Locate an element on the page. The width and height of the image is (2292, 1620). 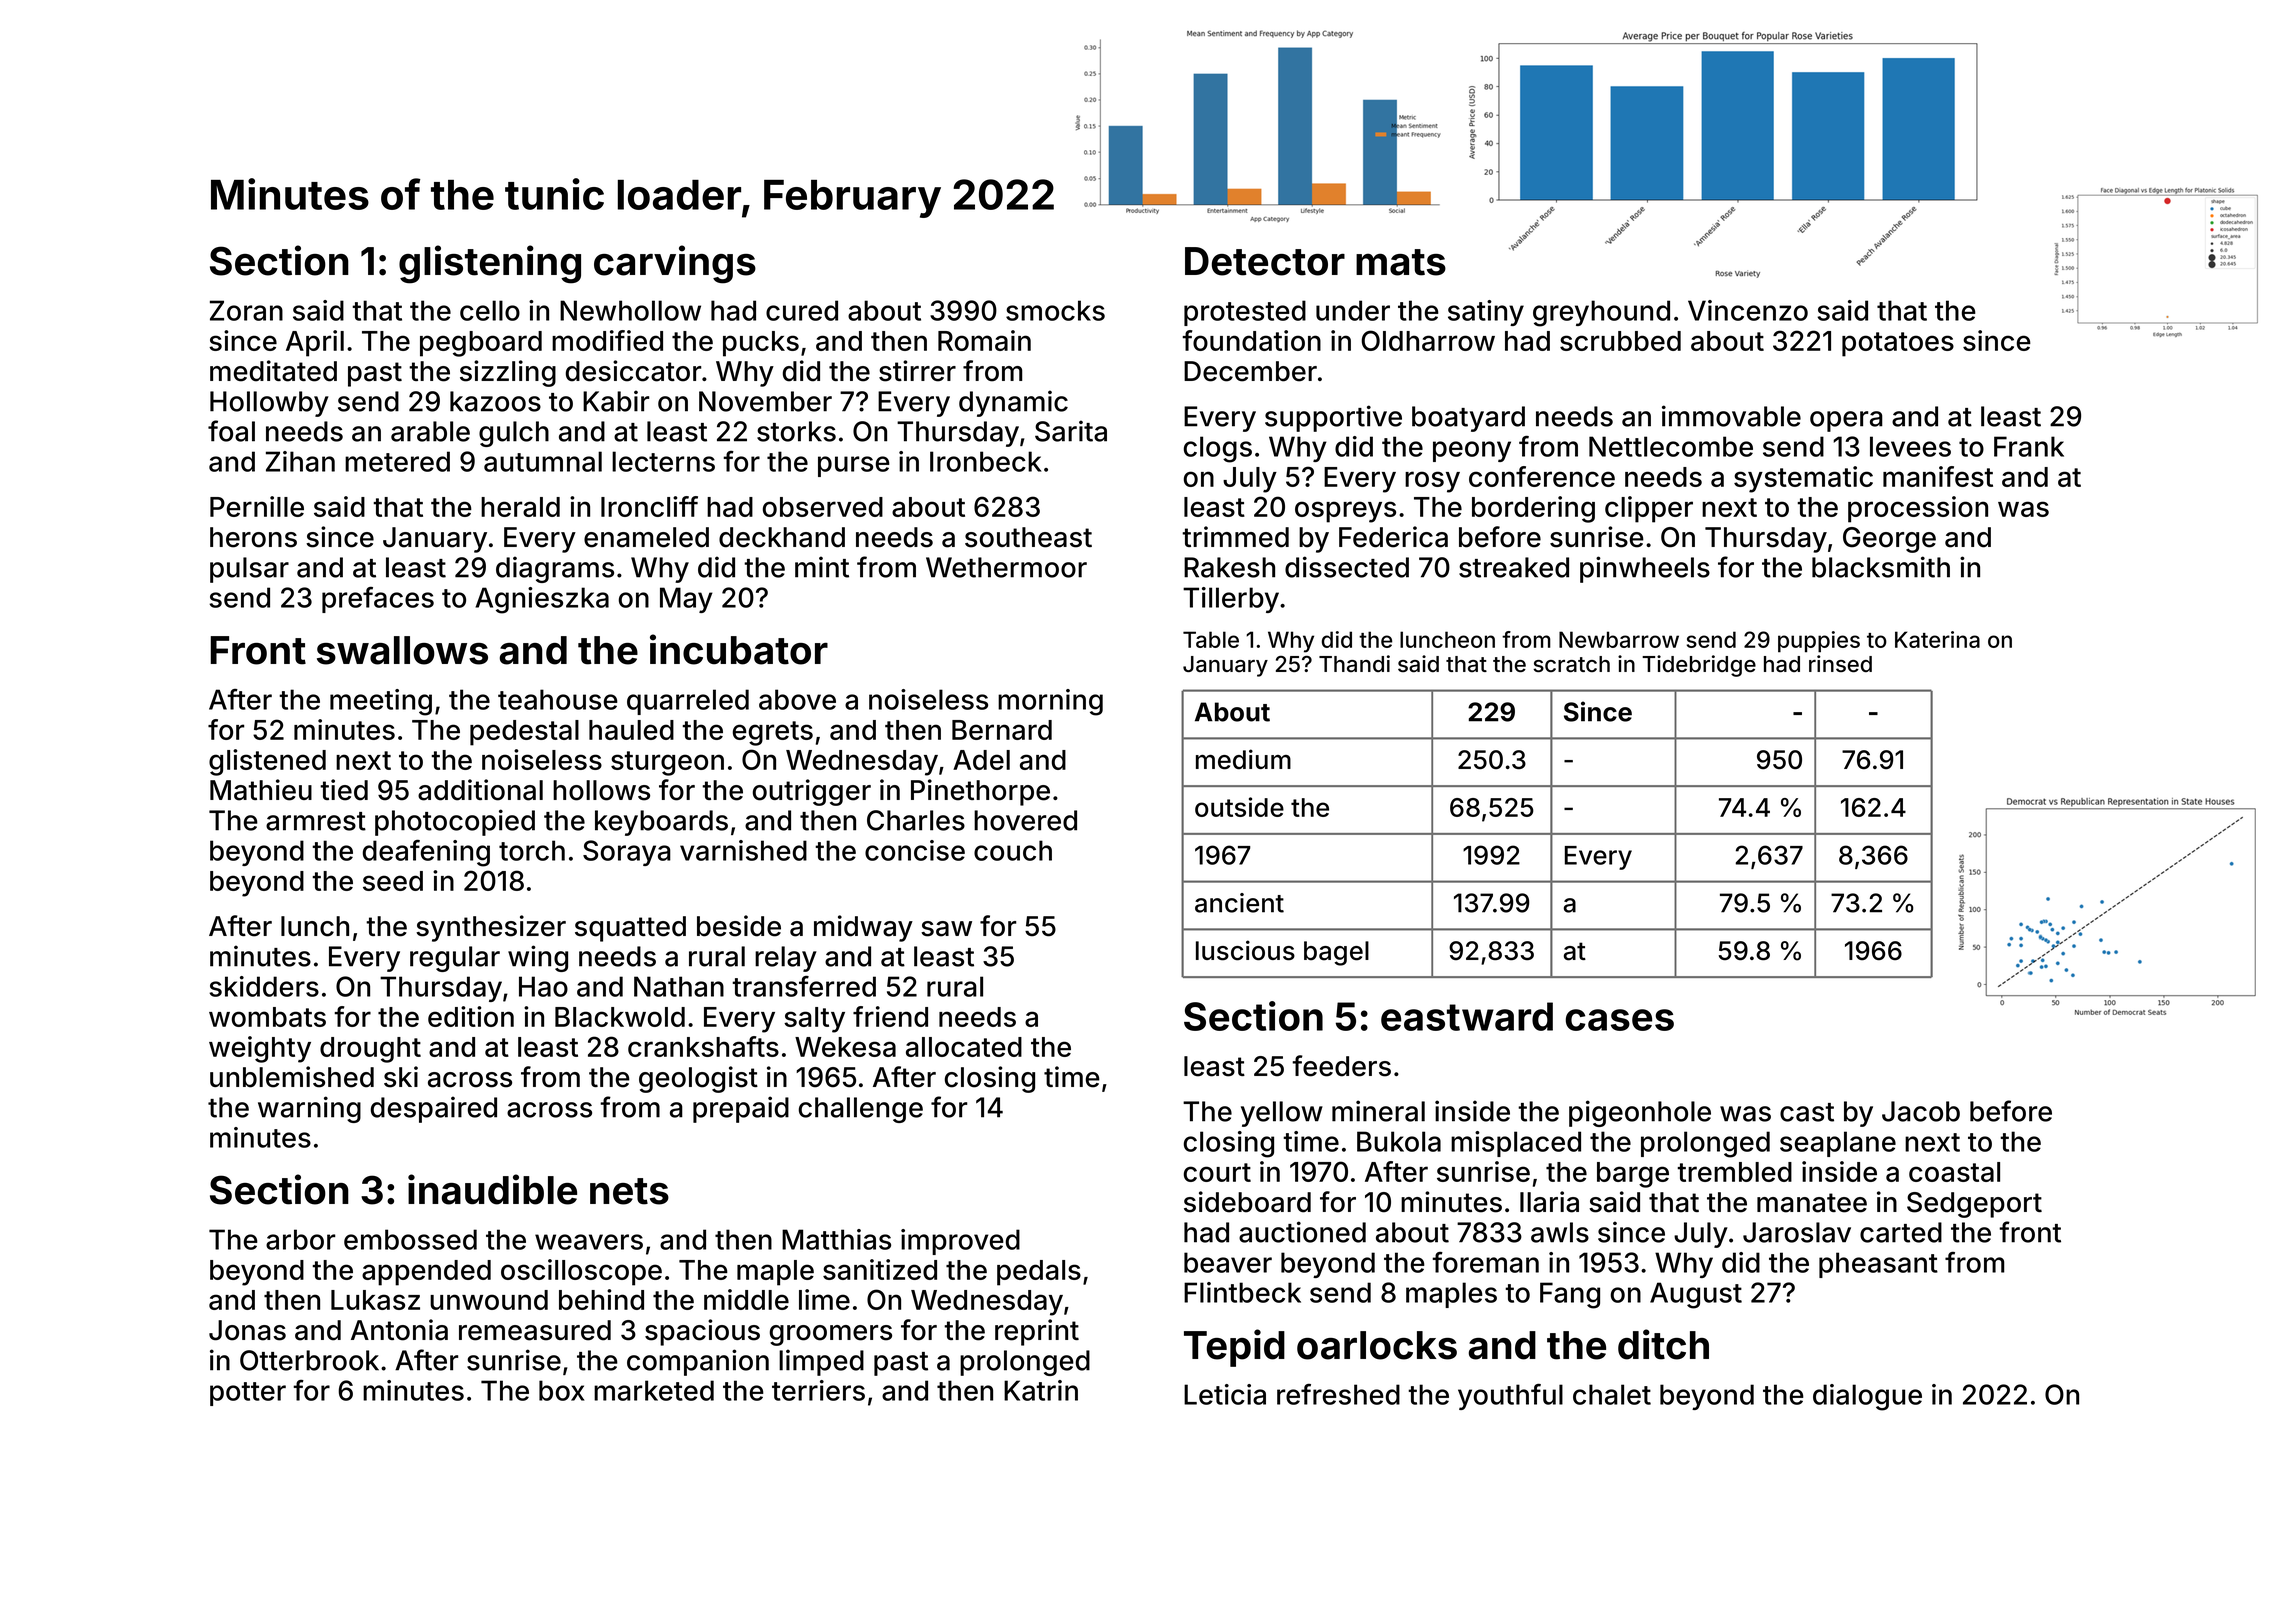
Vincenzo is located at coordinates (1748, 310).
